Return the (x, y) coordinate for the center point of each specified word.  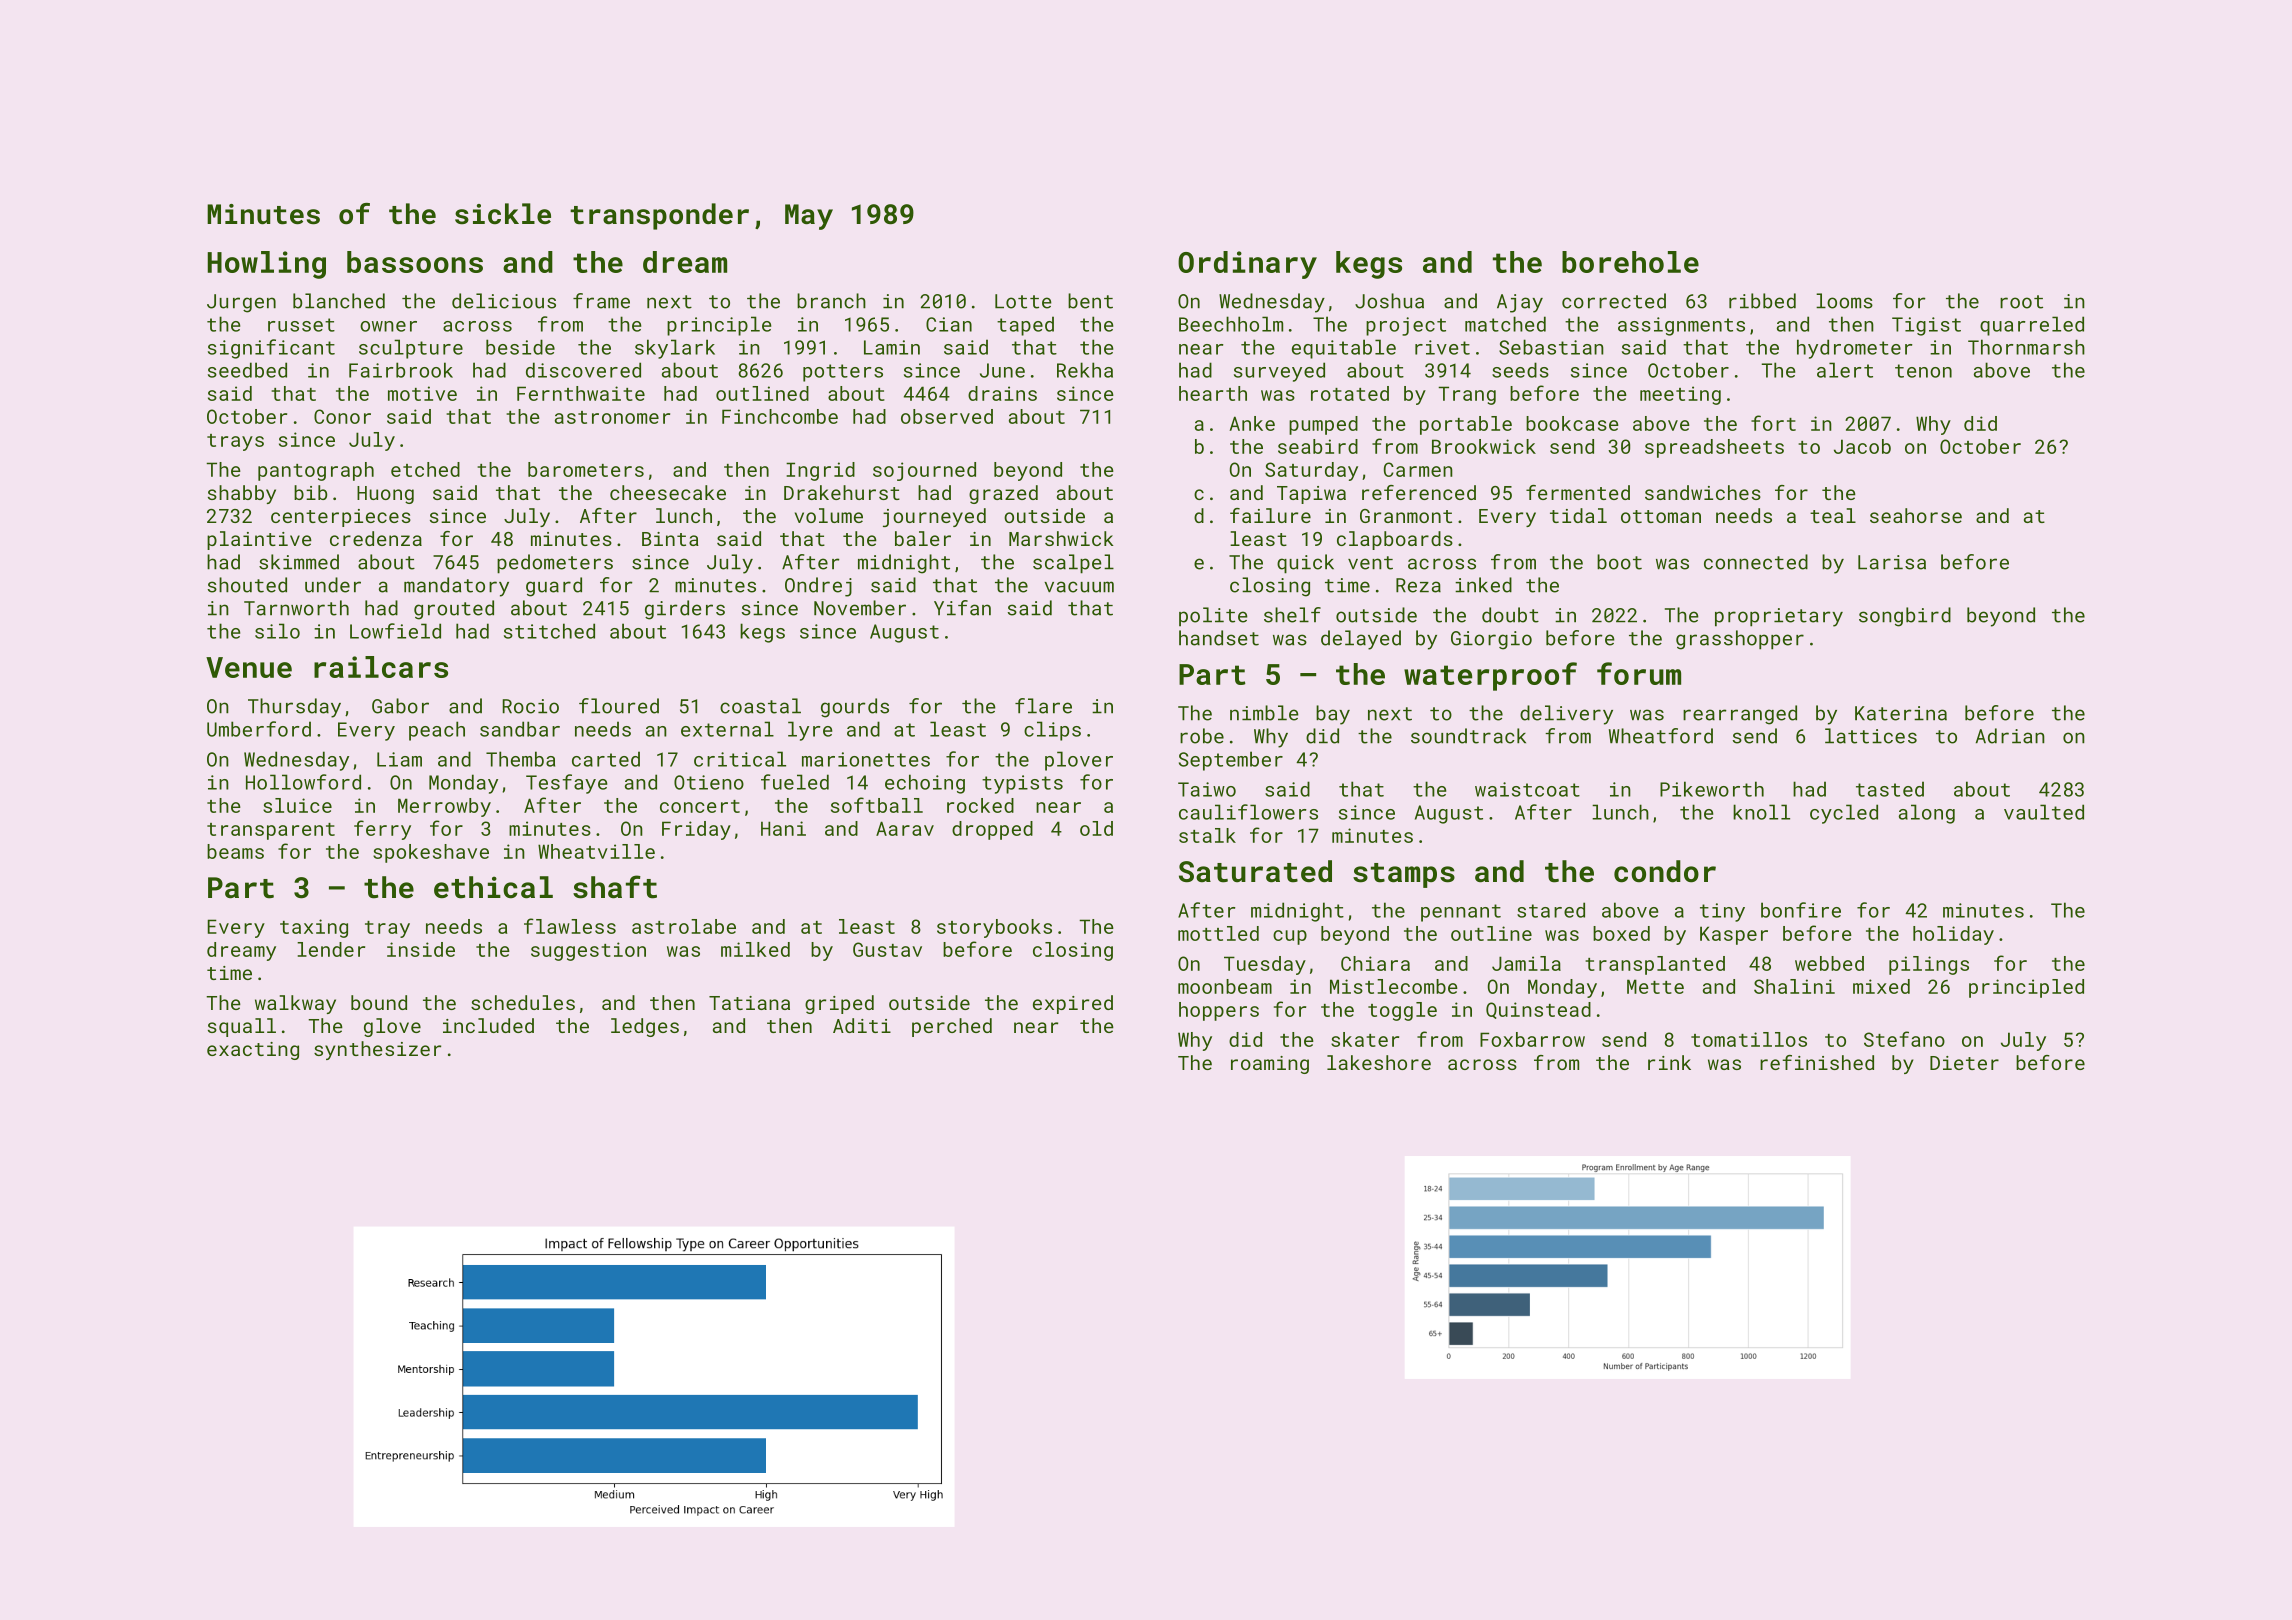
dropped (992, 830)
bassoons (415, 262)
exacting (253, 1051)
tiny (1722, 912)
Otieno (709, 782)
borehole (1630, 262)
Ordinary (1247, 265)
